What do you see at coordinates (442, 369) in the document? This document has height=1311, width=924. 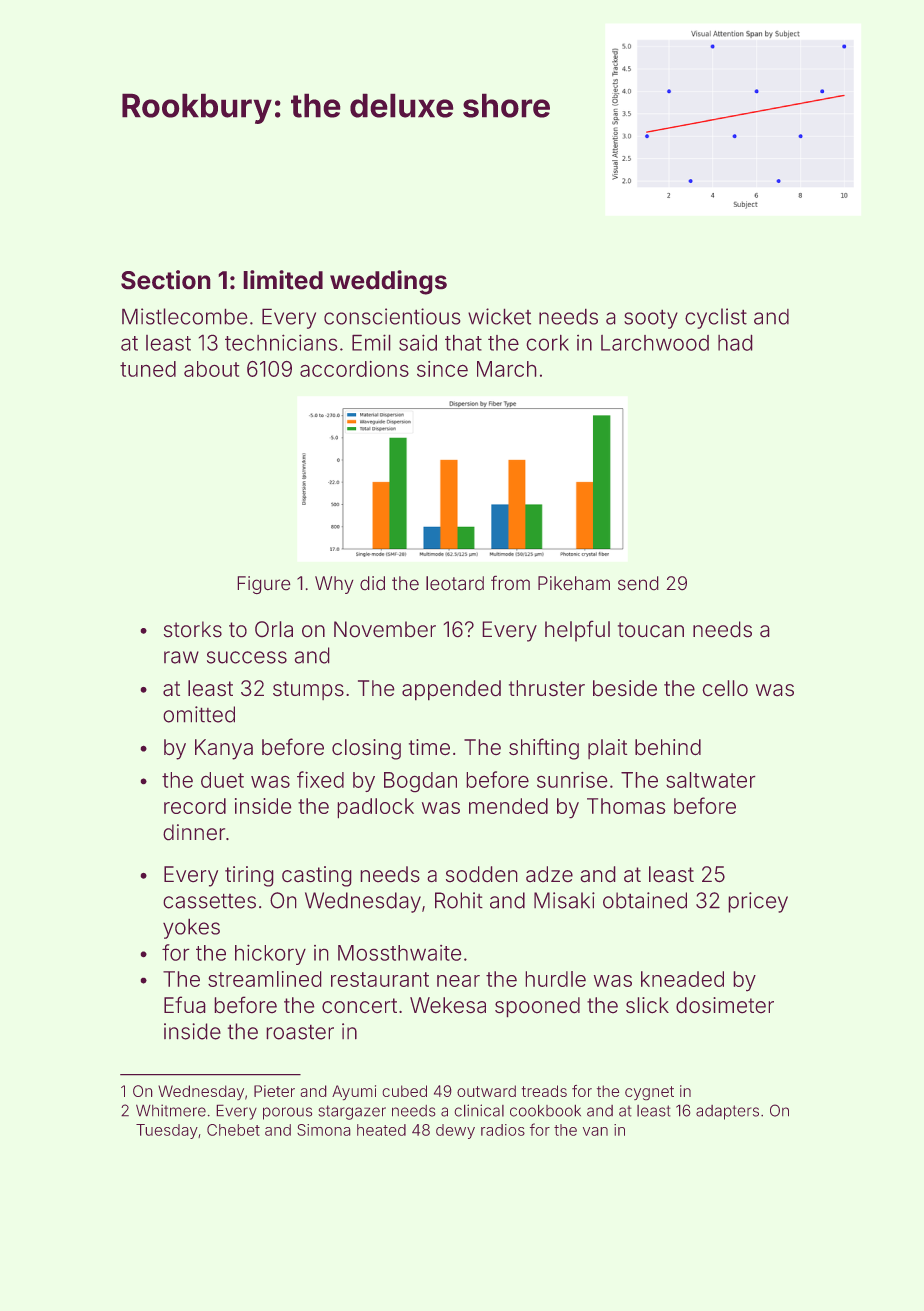 I see `since` at bounding box center [442, 369].
